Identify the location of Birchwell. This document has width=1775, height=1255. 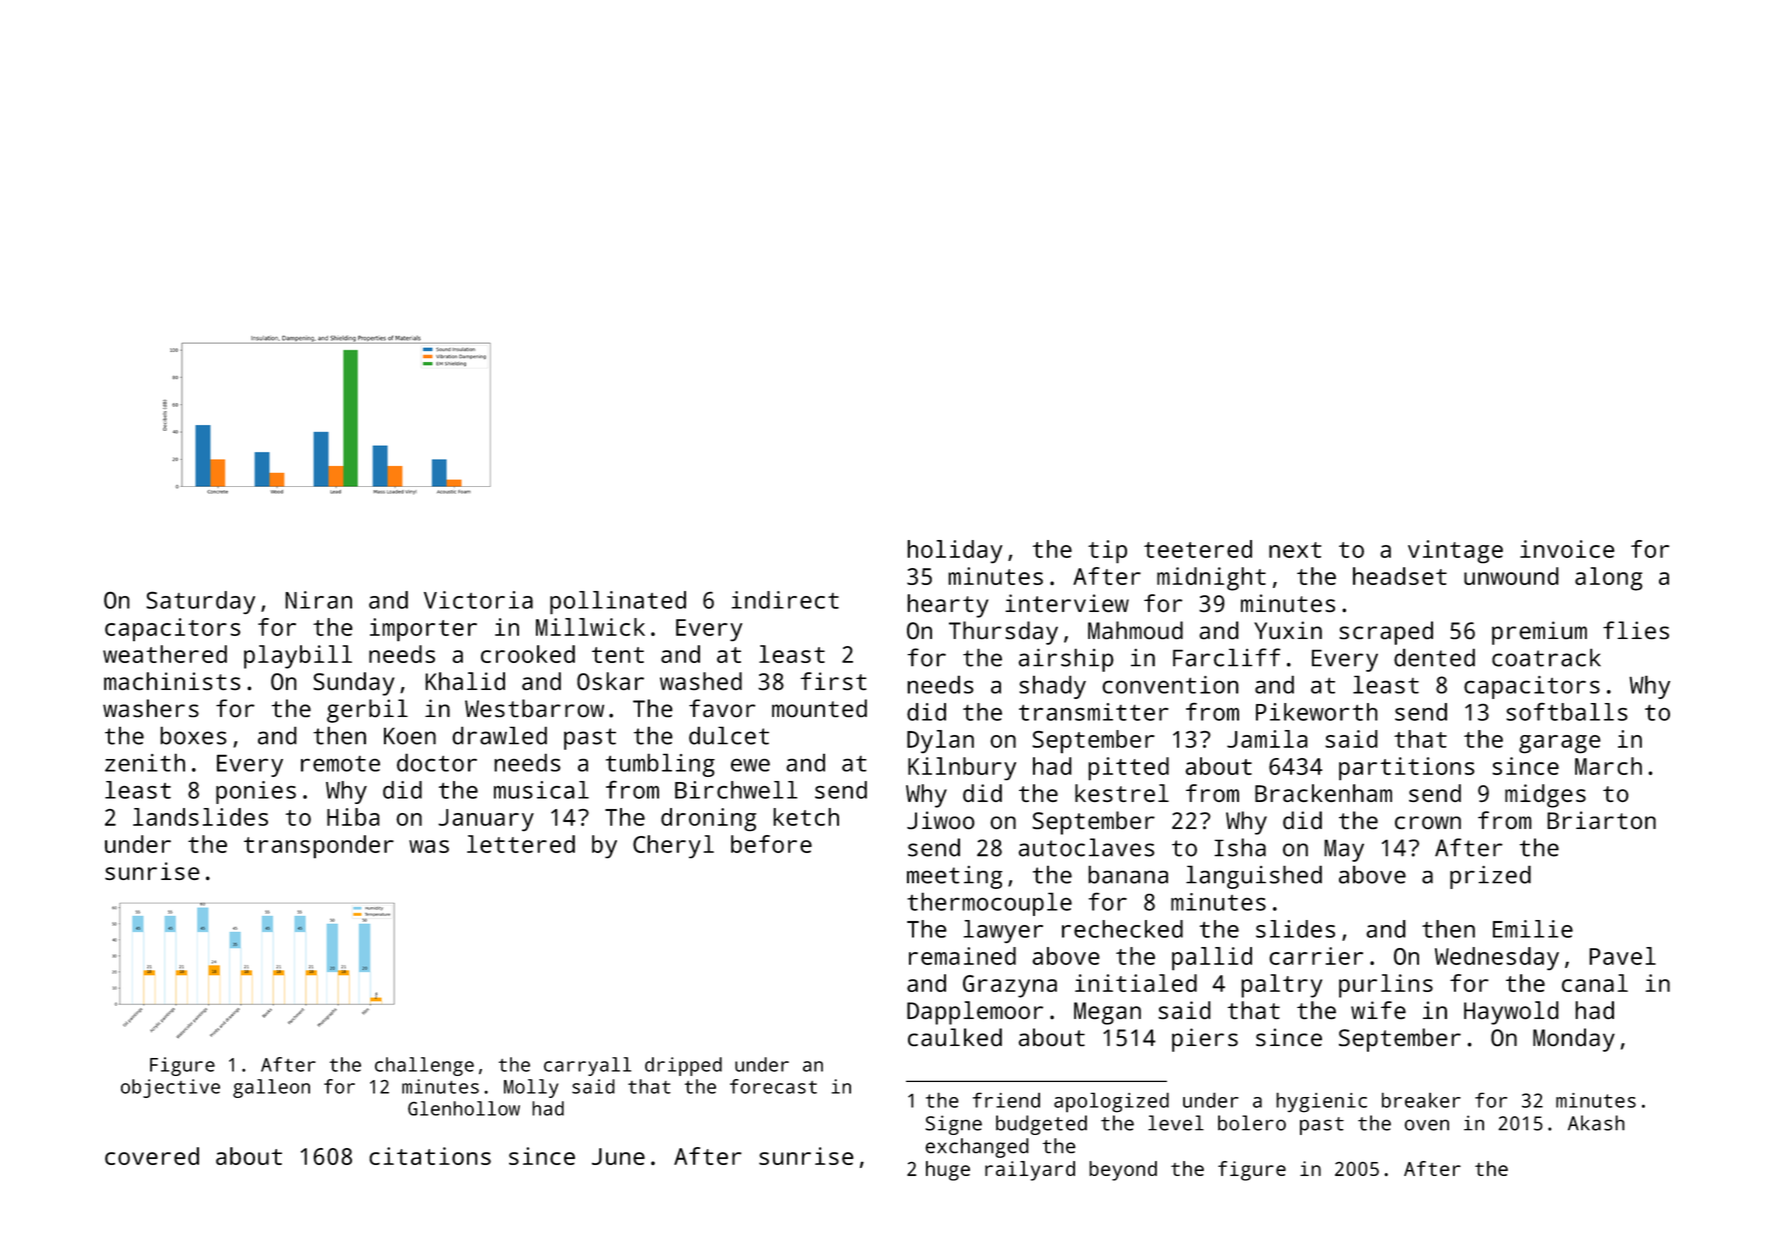
(736, 790).
